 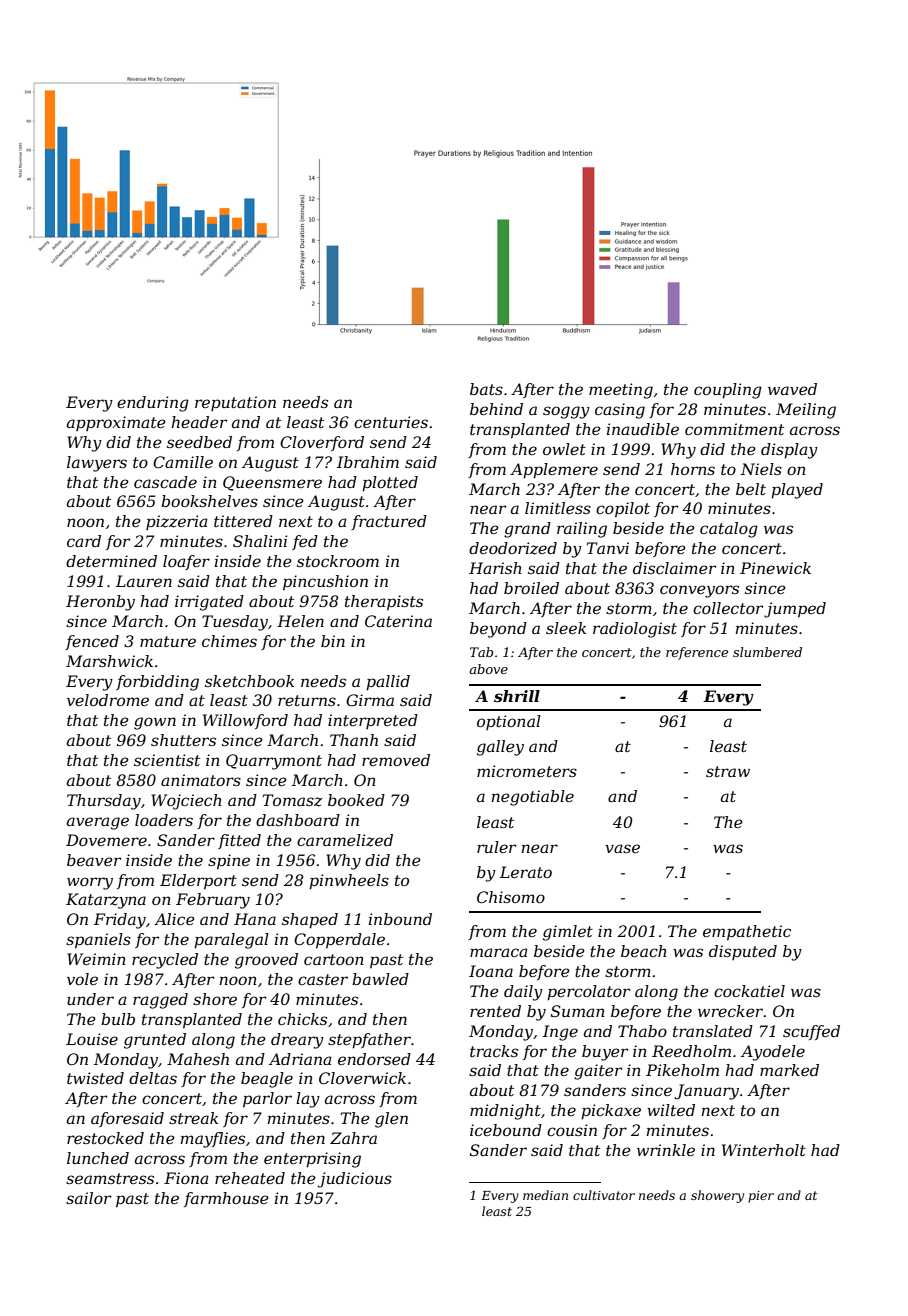 I want to click on Thabo, so click(x=642, y=1031).
